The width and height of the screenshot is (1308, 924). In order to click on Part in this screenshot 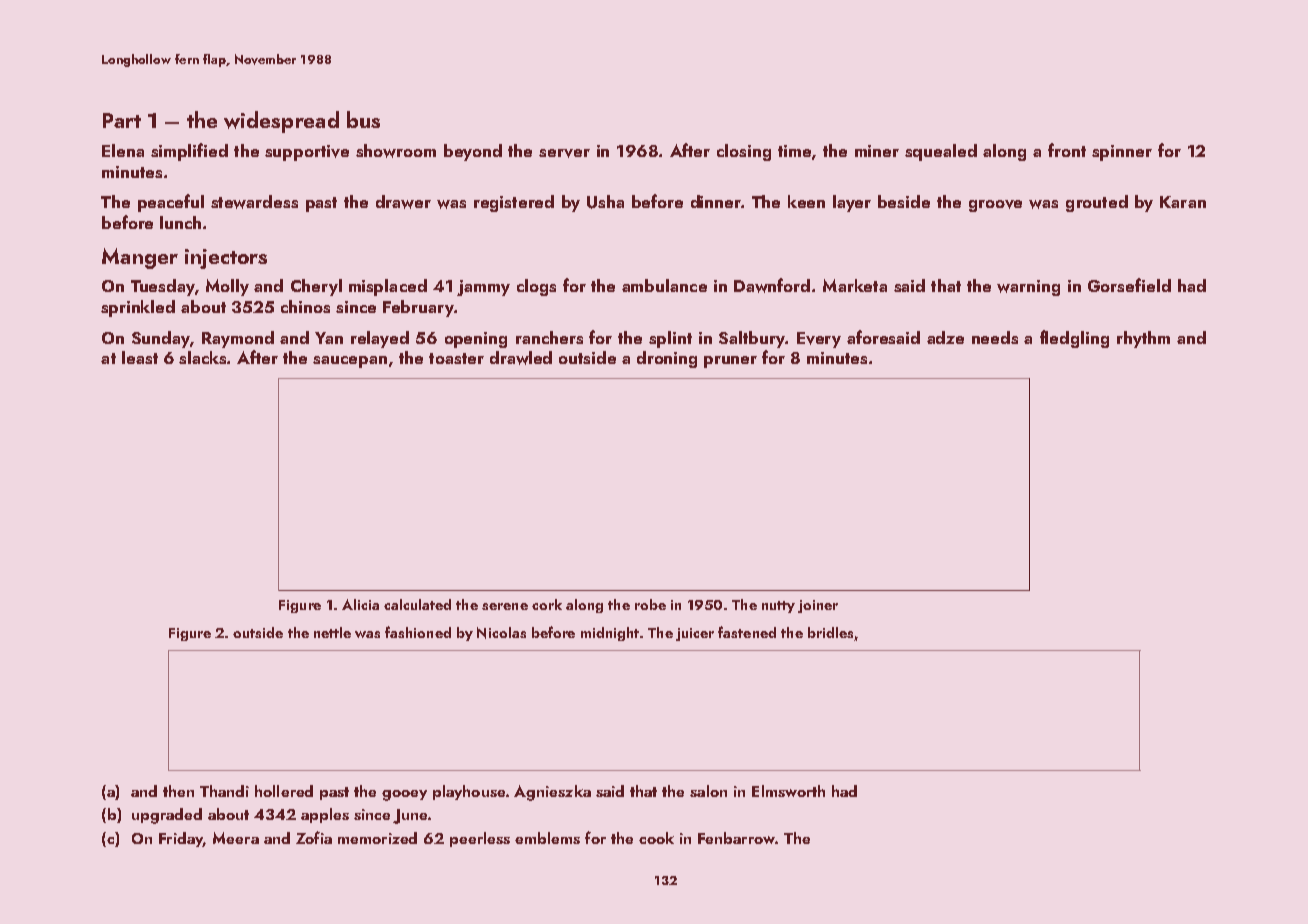, I will do `click(122, 120)`.
